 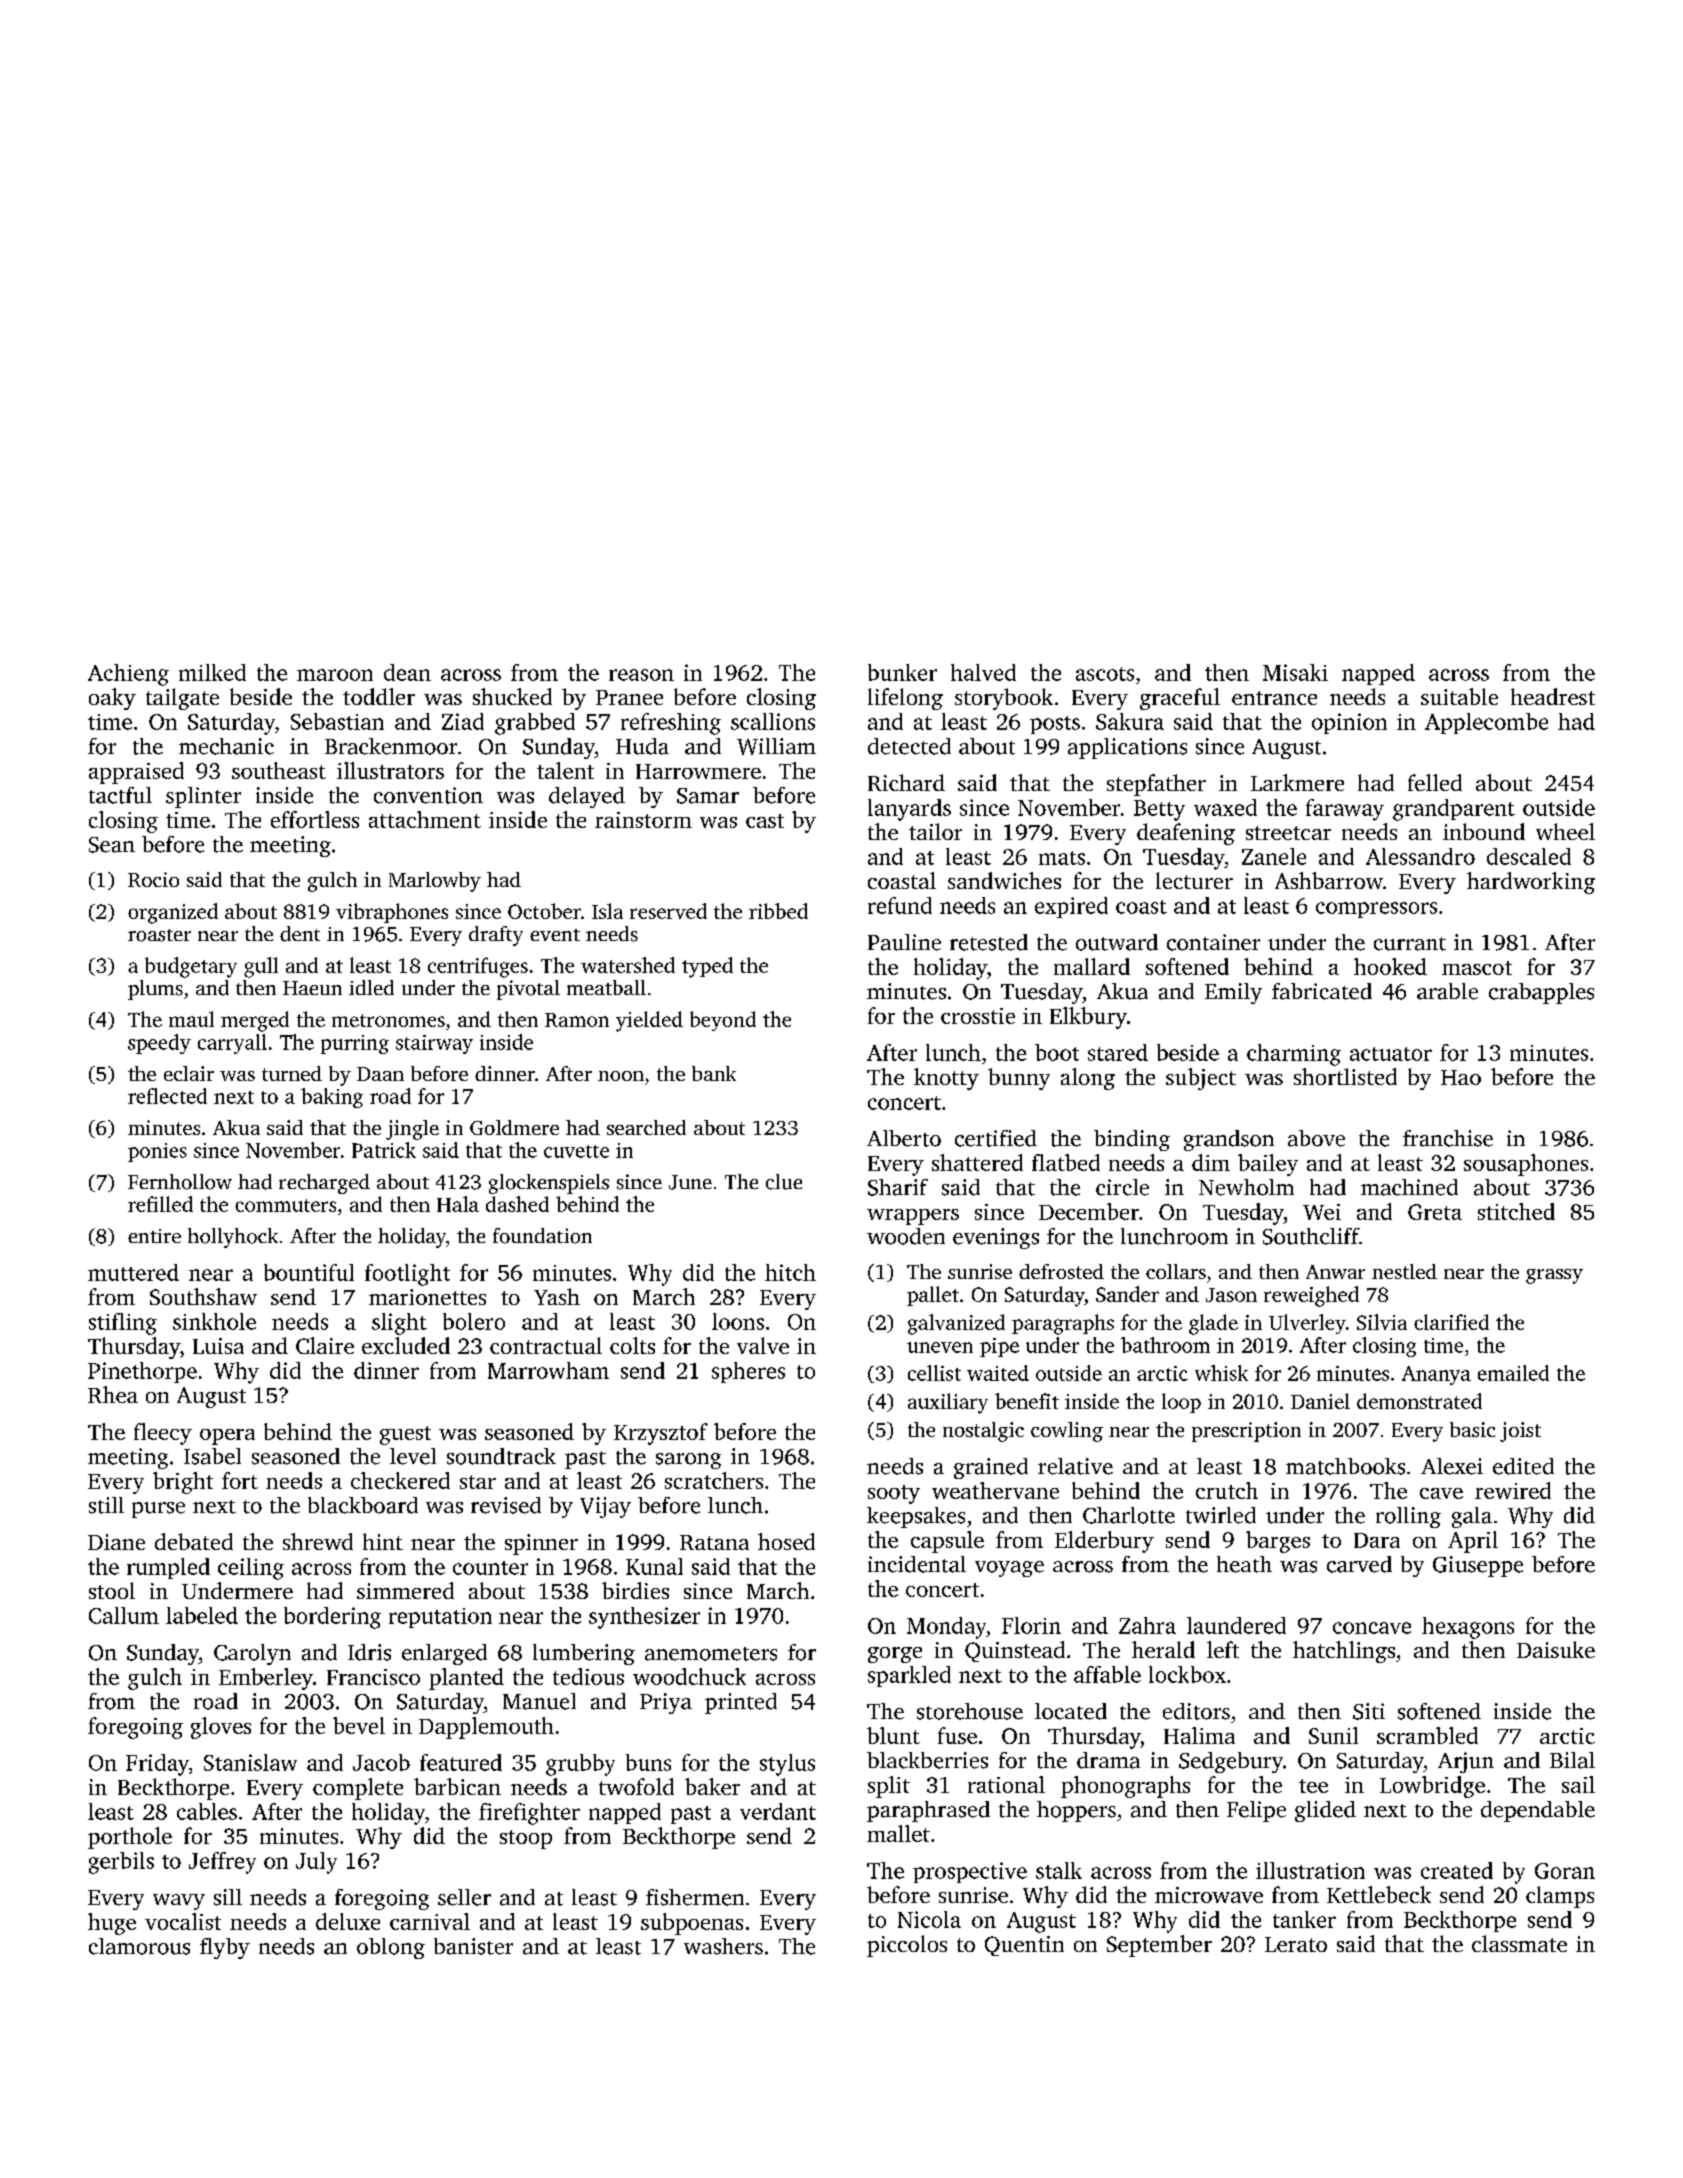 I want to click on Lerato, so click(x=1296, y=1944).
